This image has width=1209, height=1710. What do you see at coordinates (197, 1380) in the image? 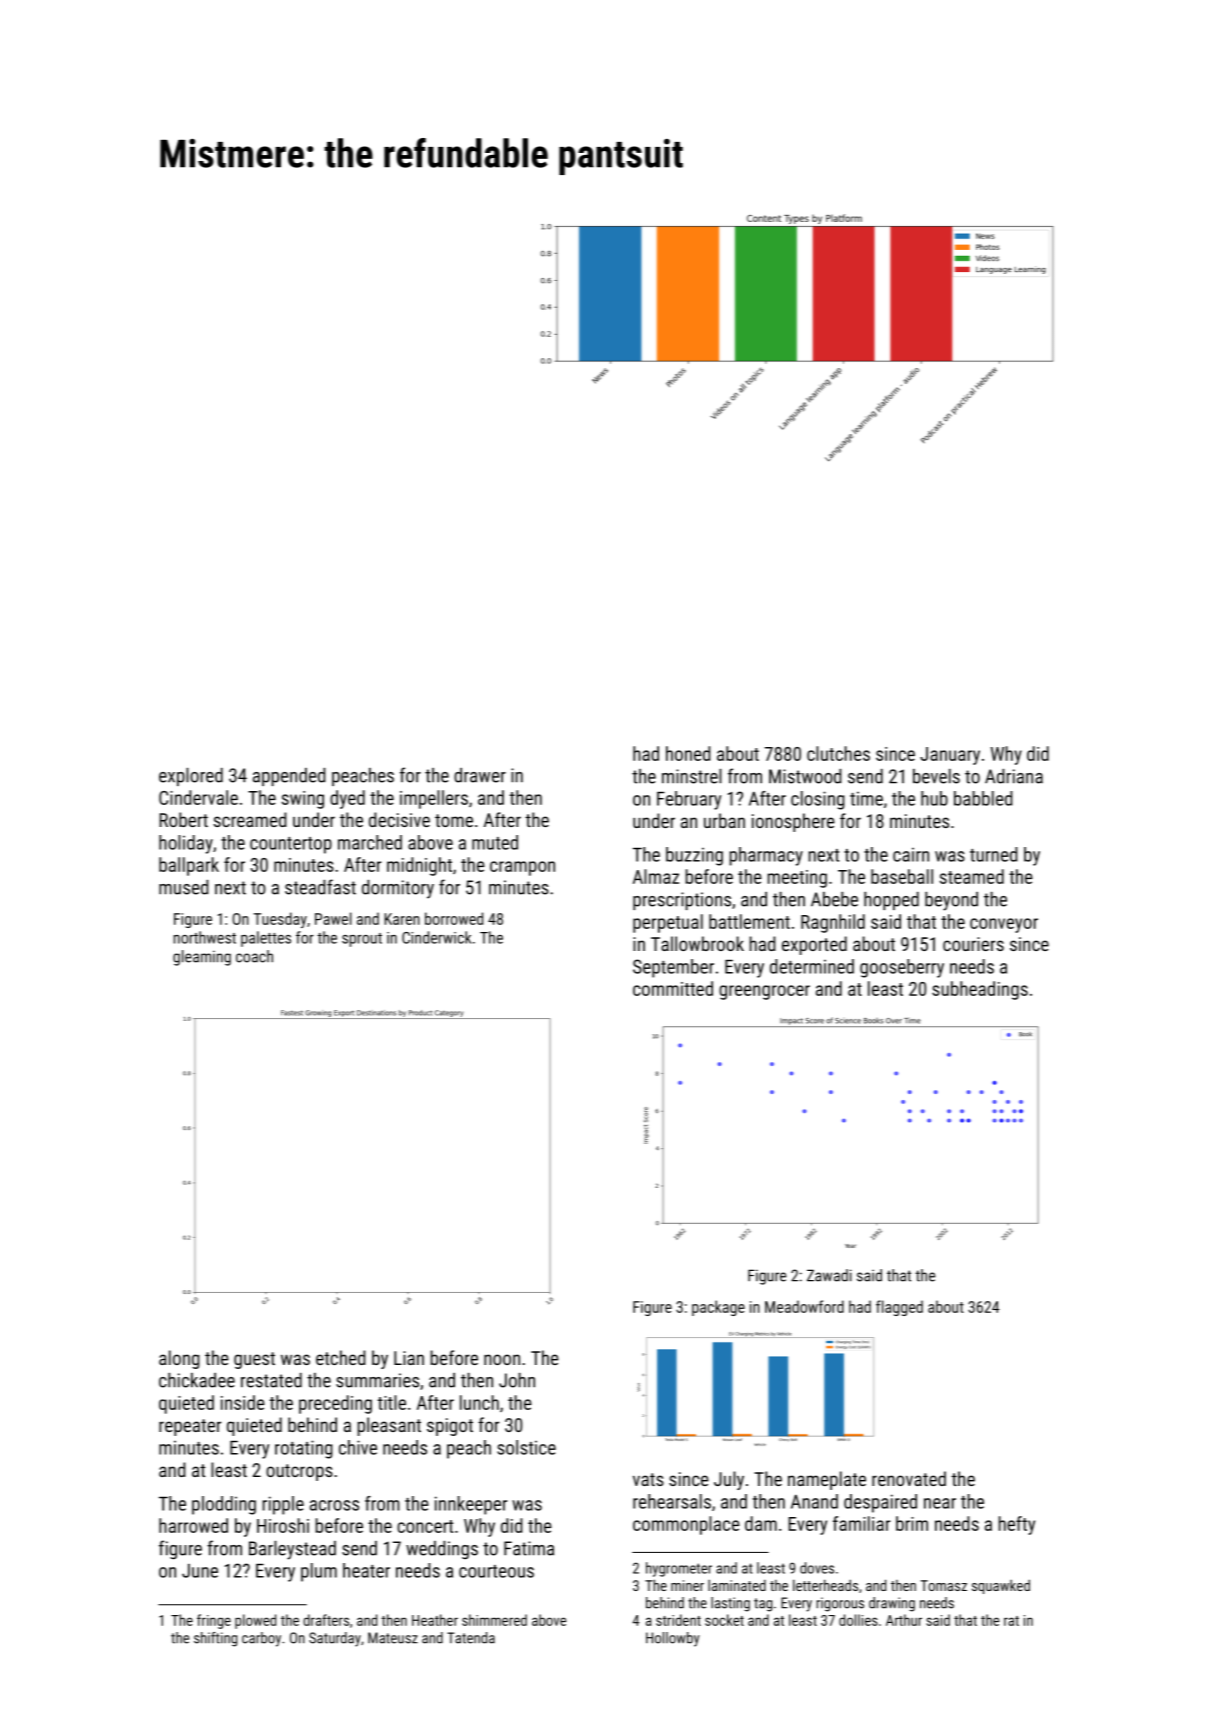
I see `chickadee` at bounding box center [197, 1380].
